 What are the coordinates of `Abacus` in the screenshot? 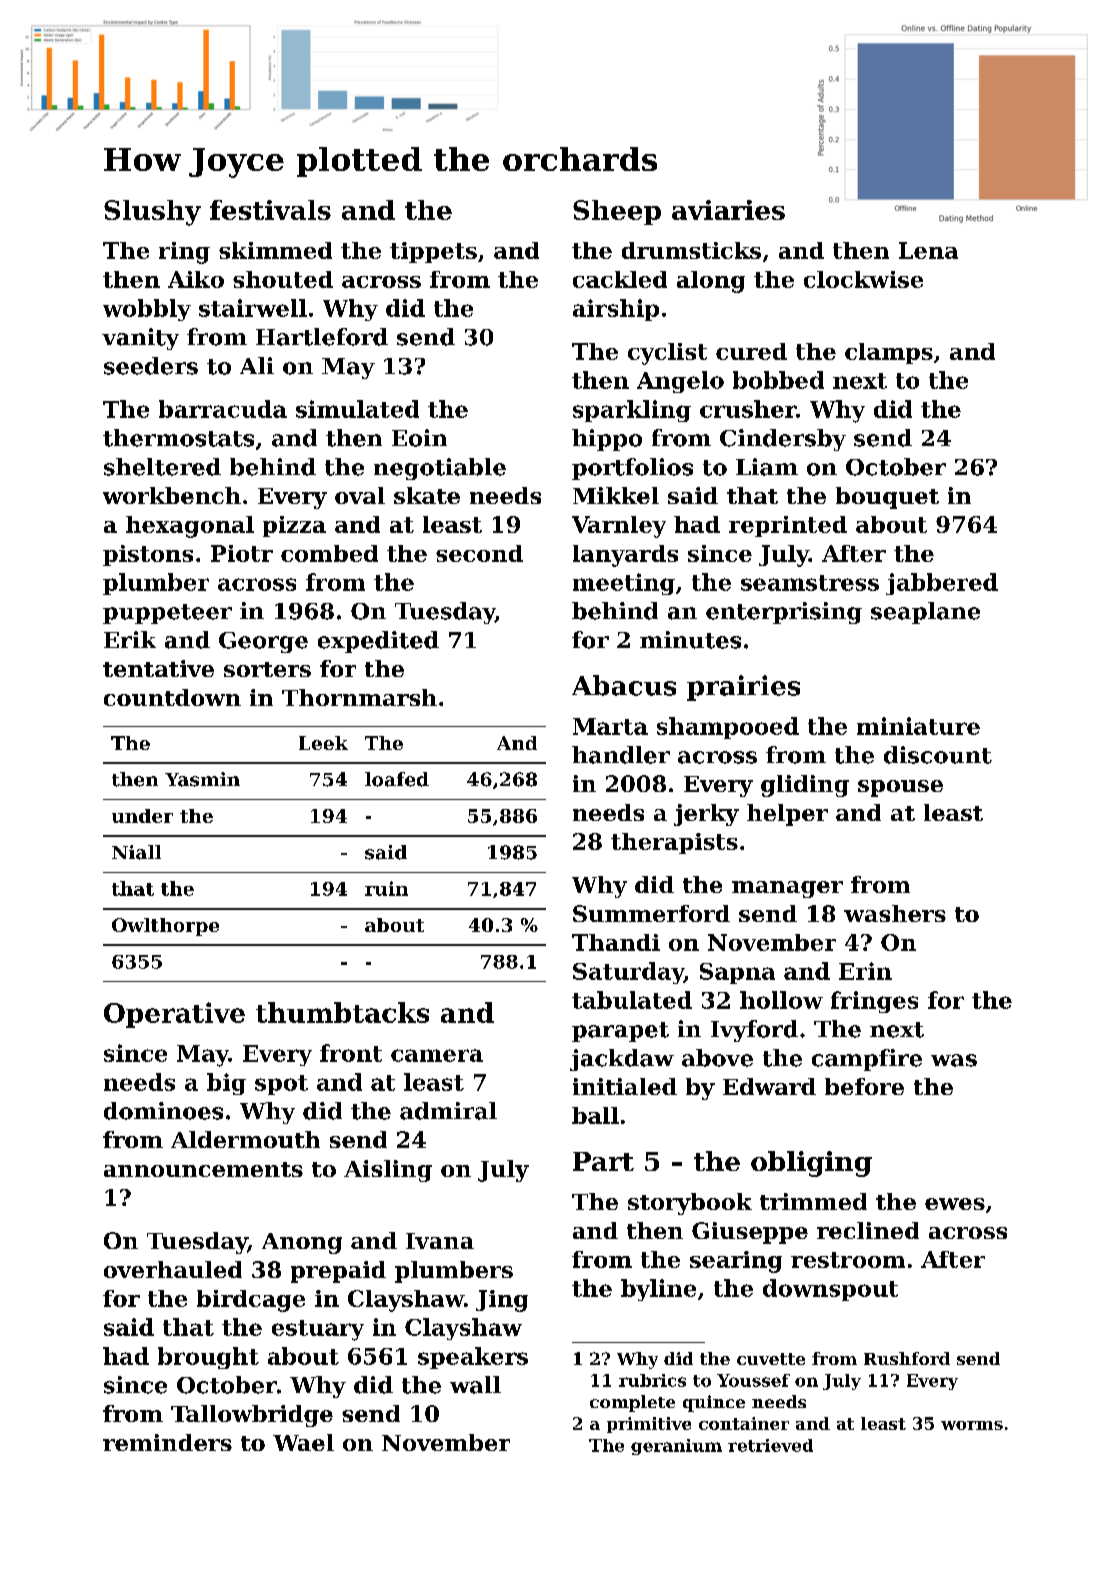 It's located at (624, 685).
